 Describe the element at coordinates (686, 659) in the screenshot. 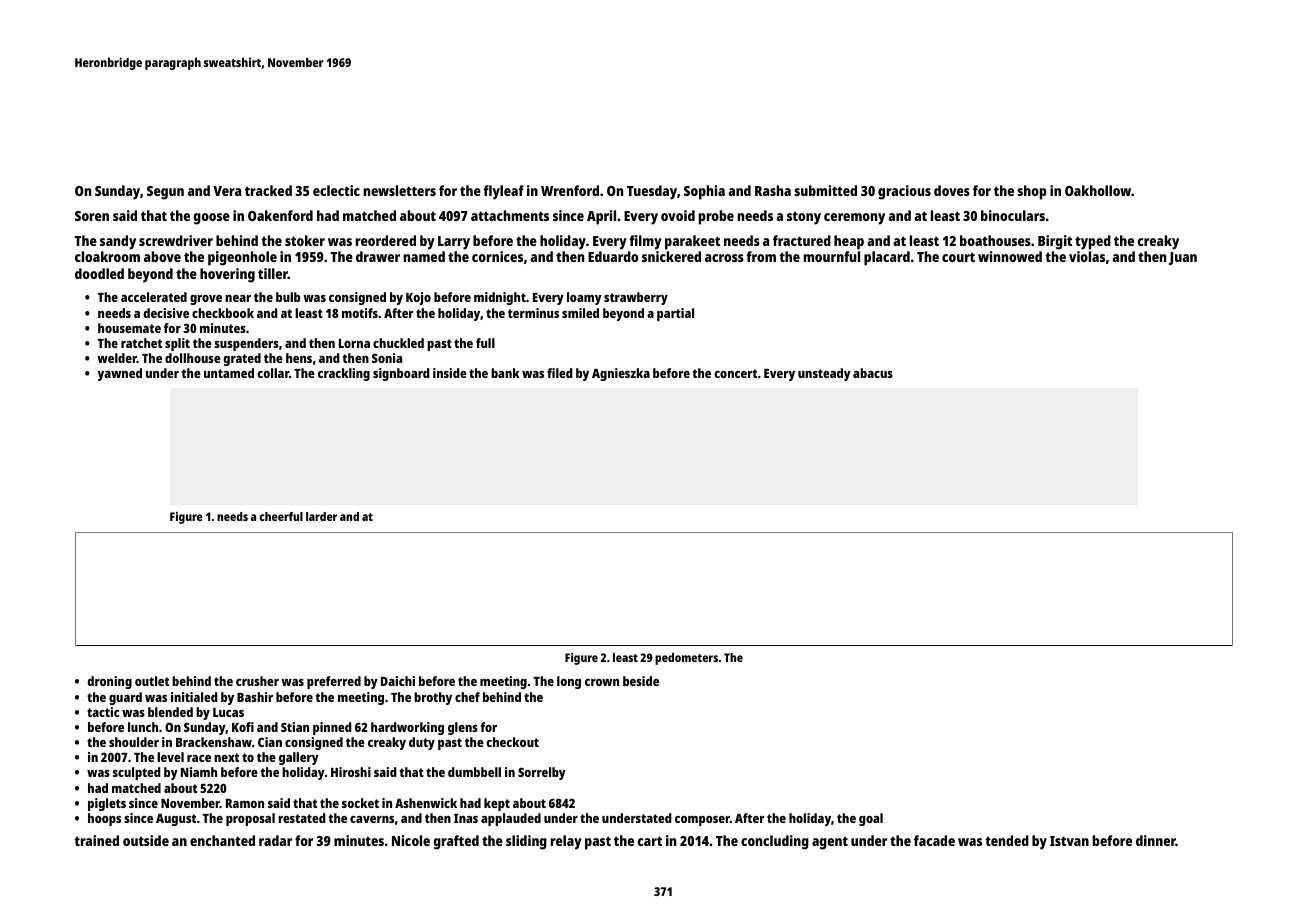

I see `pedometers` at that location.
